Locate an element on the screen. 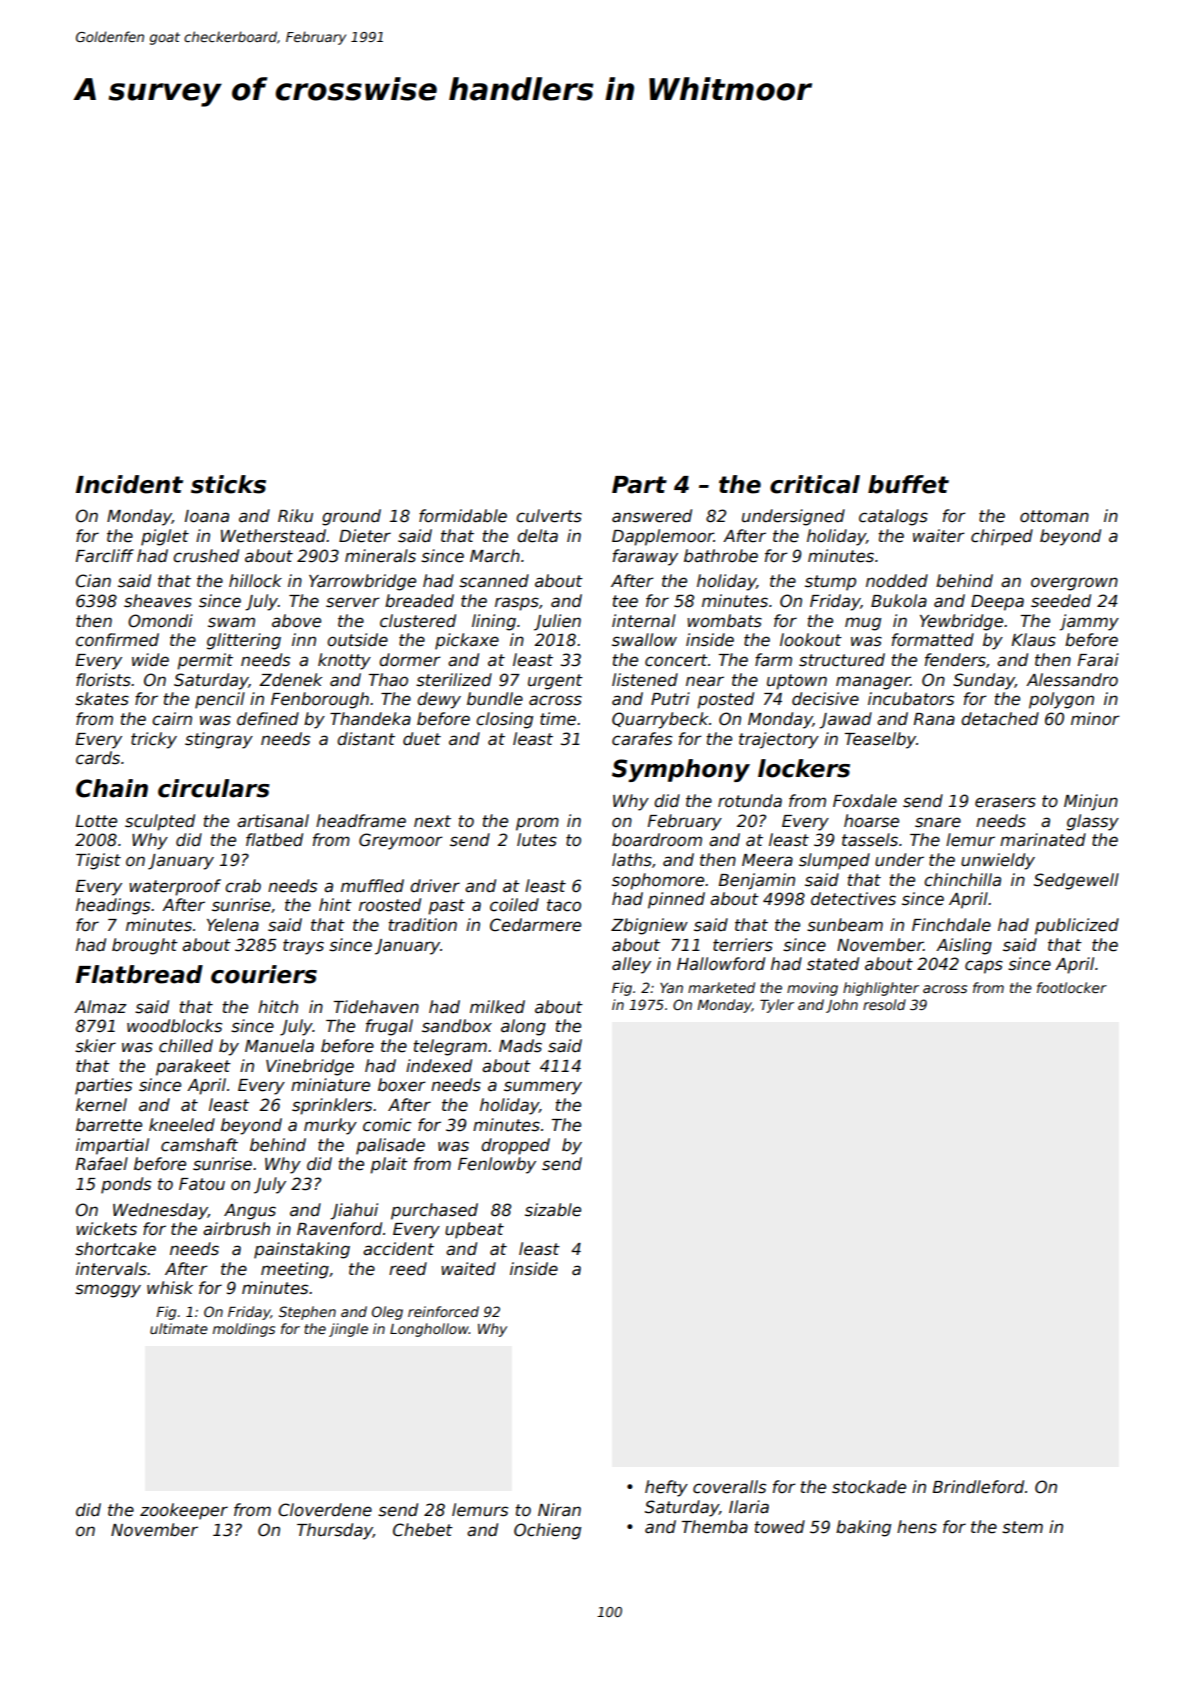  moldings is located at coordinates (244, 1330).
